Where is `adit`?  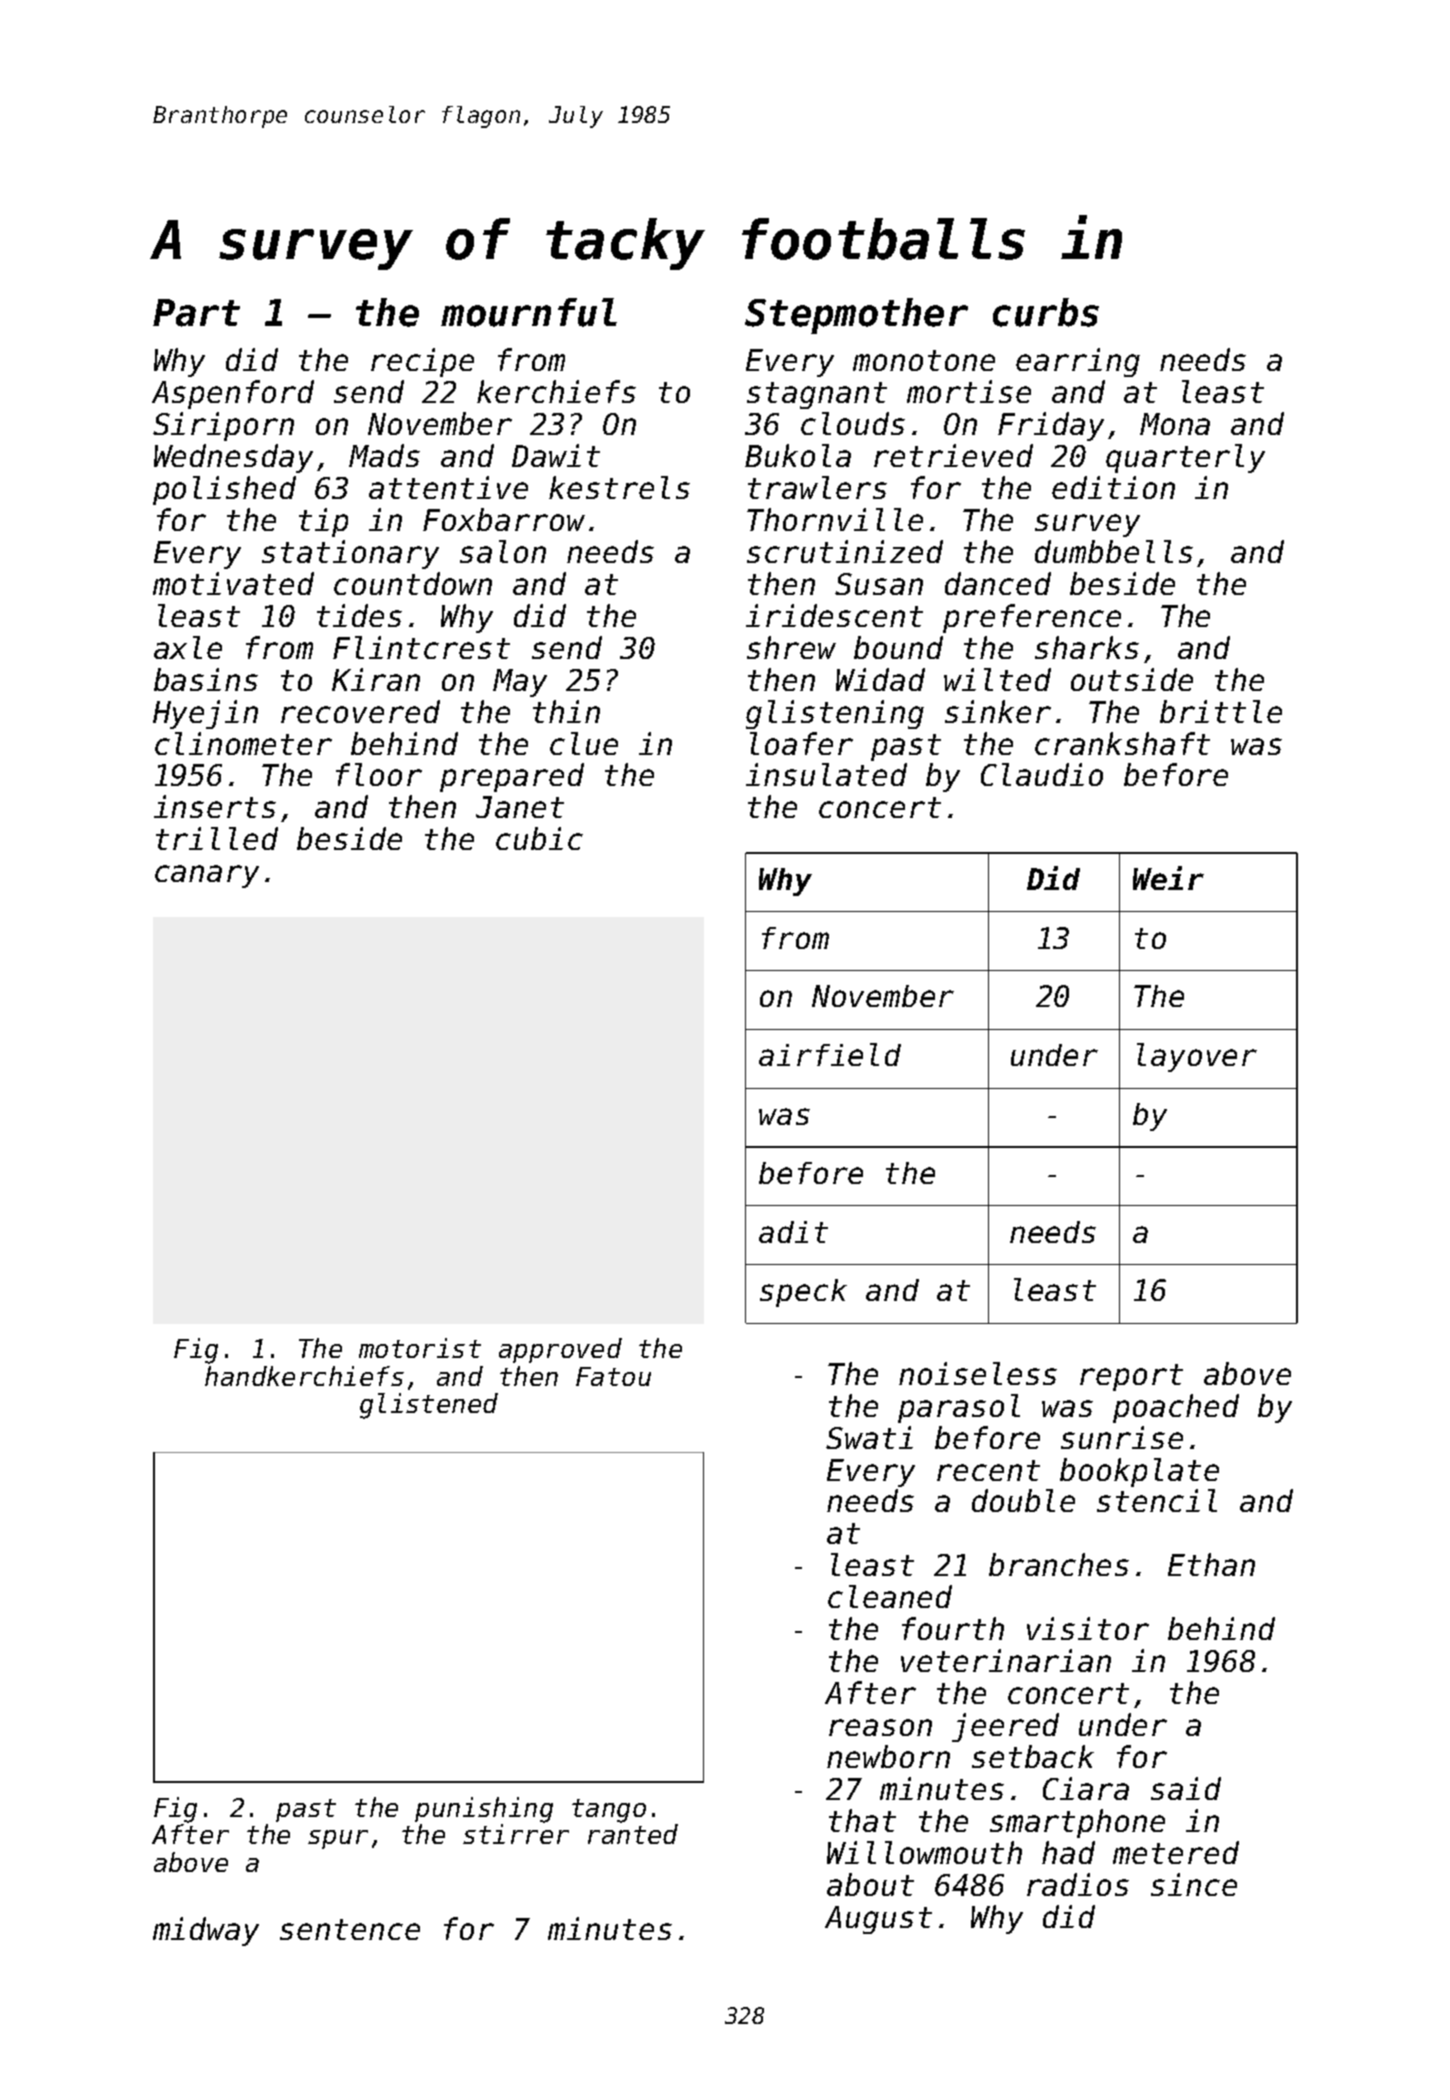 adit is located at coordinates (793, 1232).
